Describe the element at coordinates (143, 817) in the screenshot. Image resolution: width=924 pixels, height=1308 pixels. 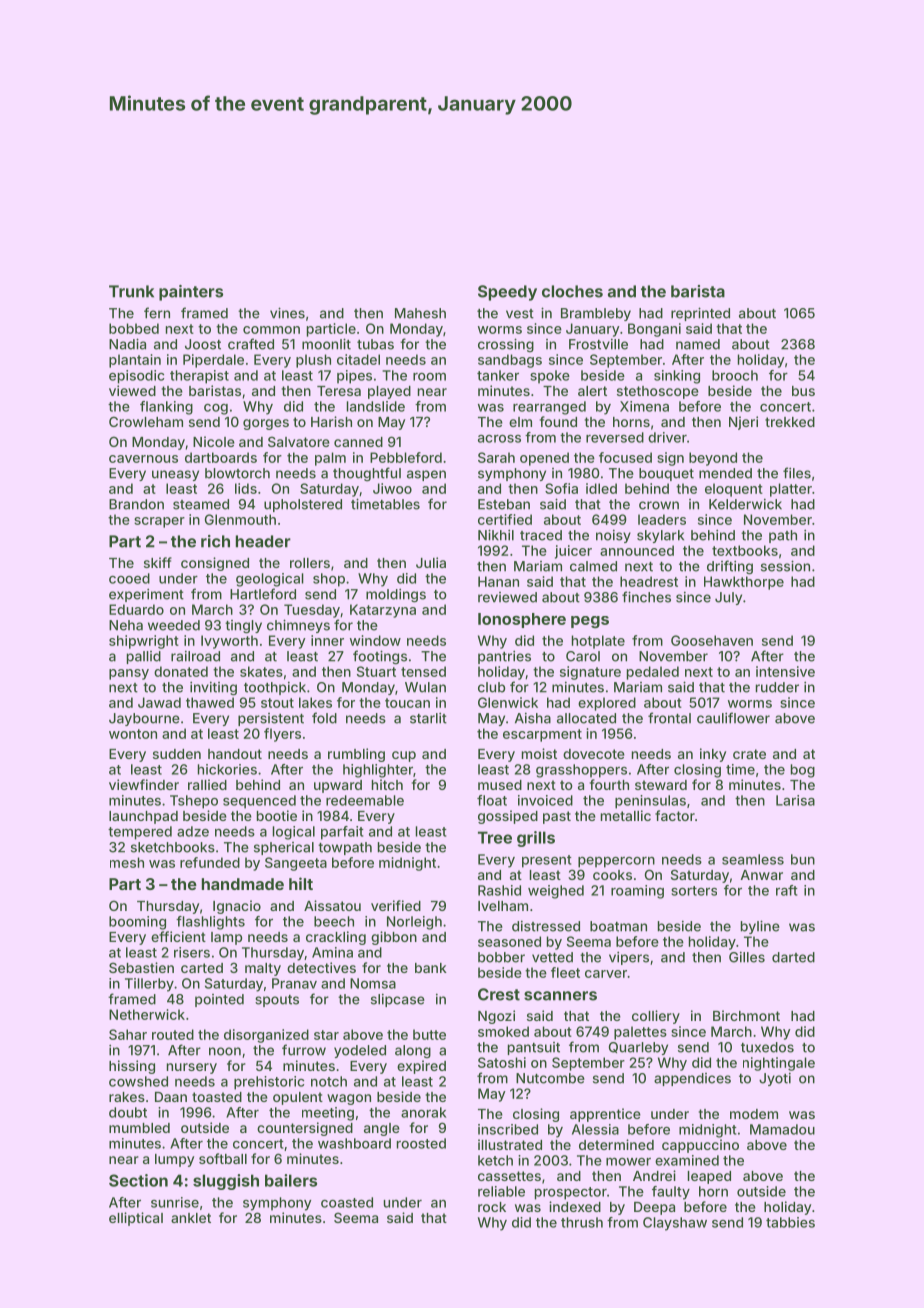
I see `launchpad` at that location.
